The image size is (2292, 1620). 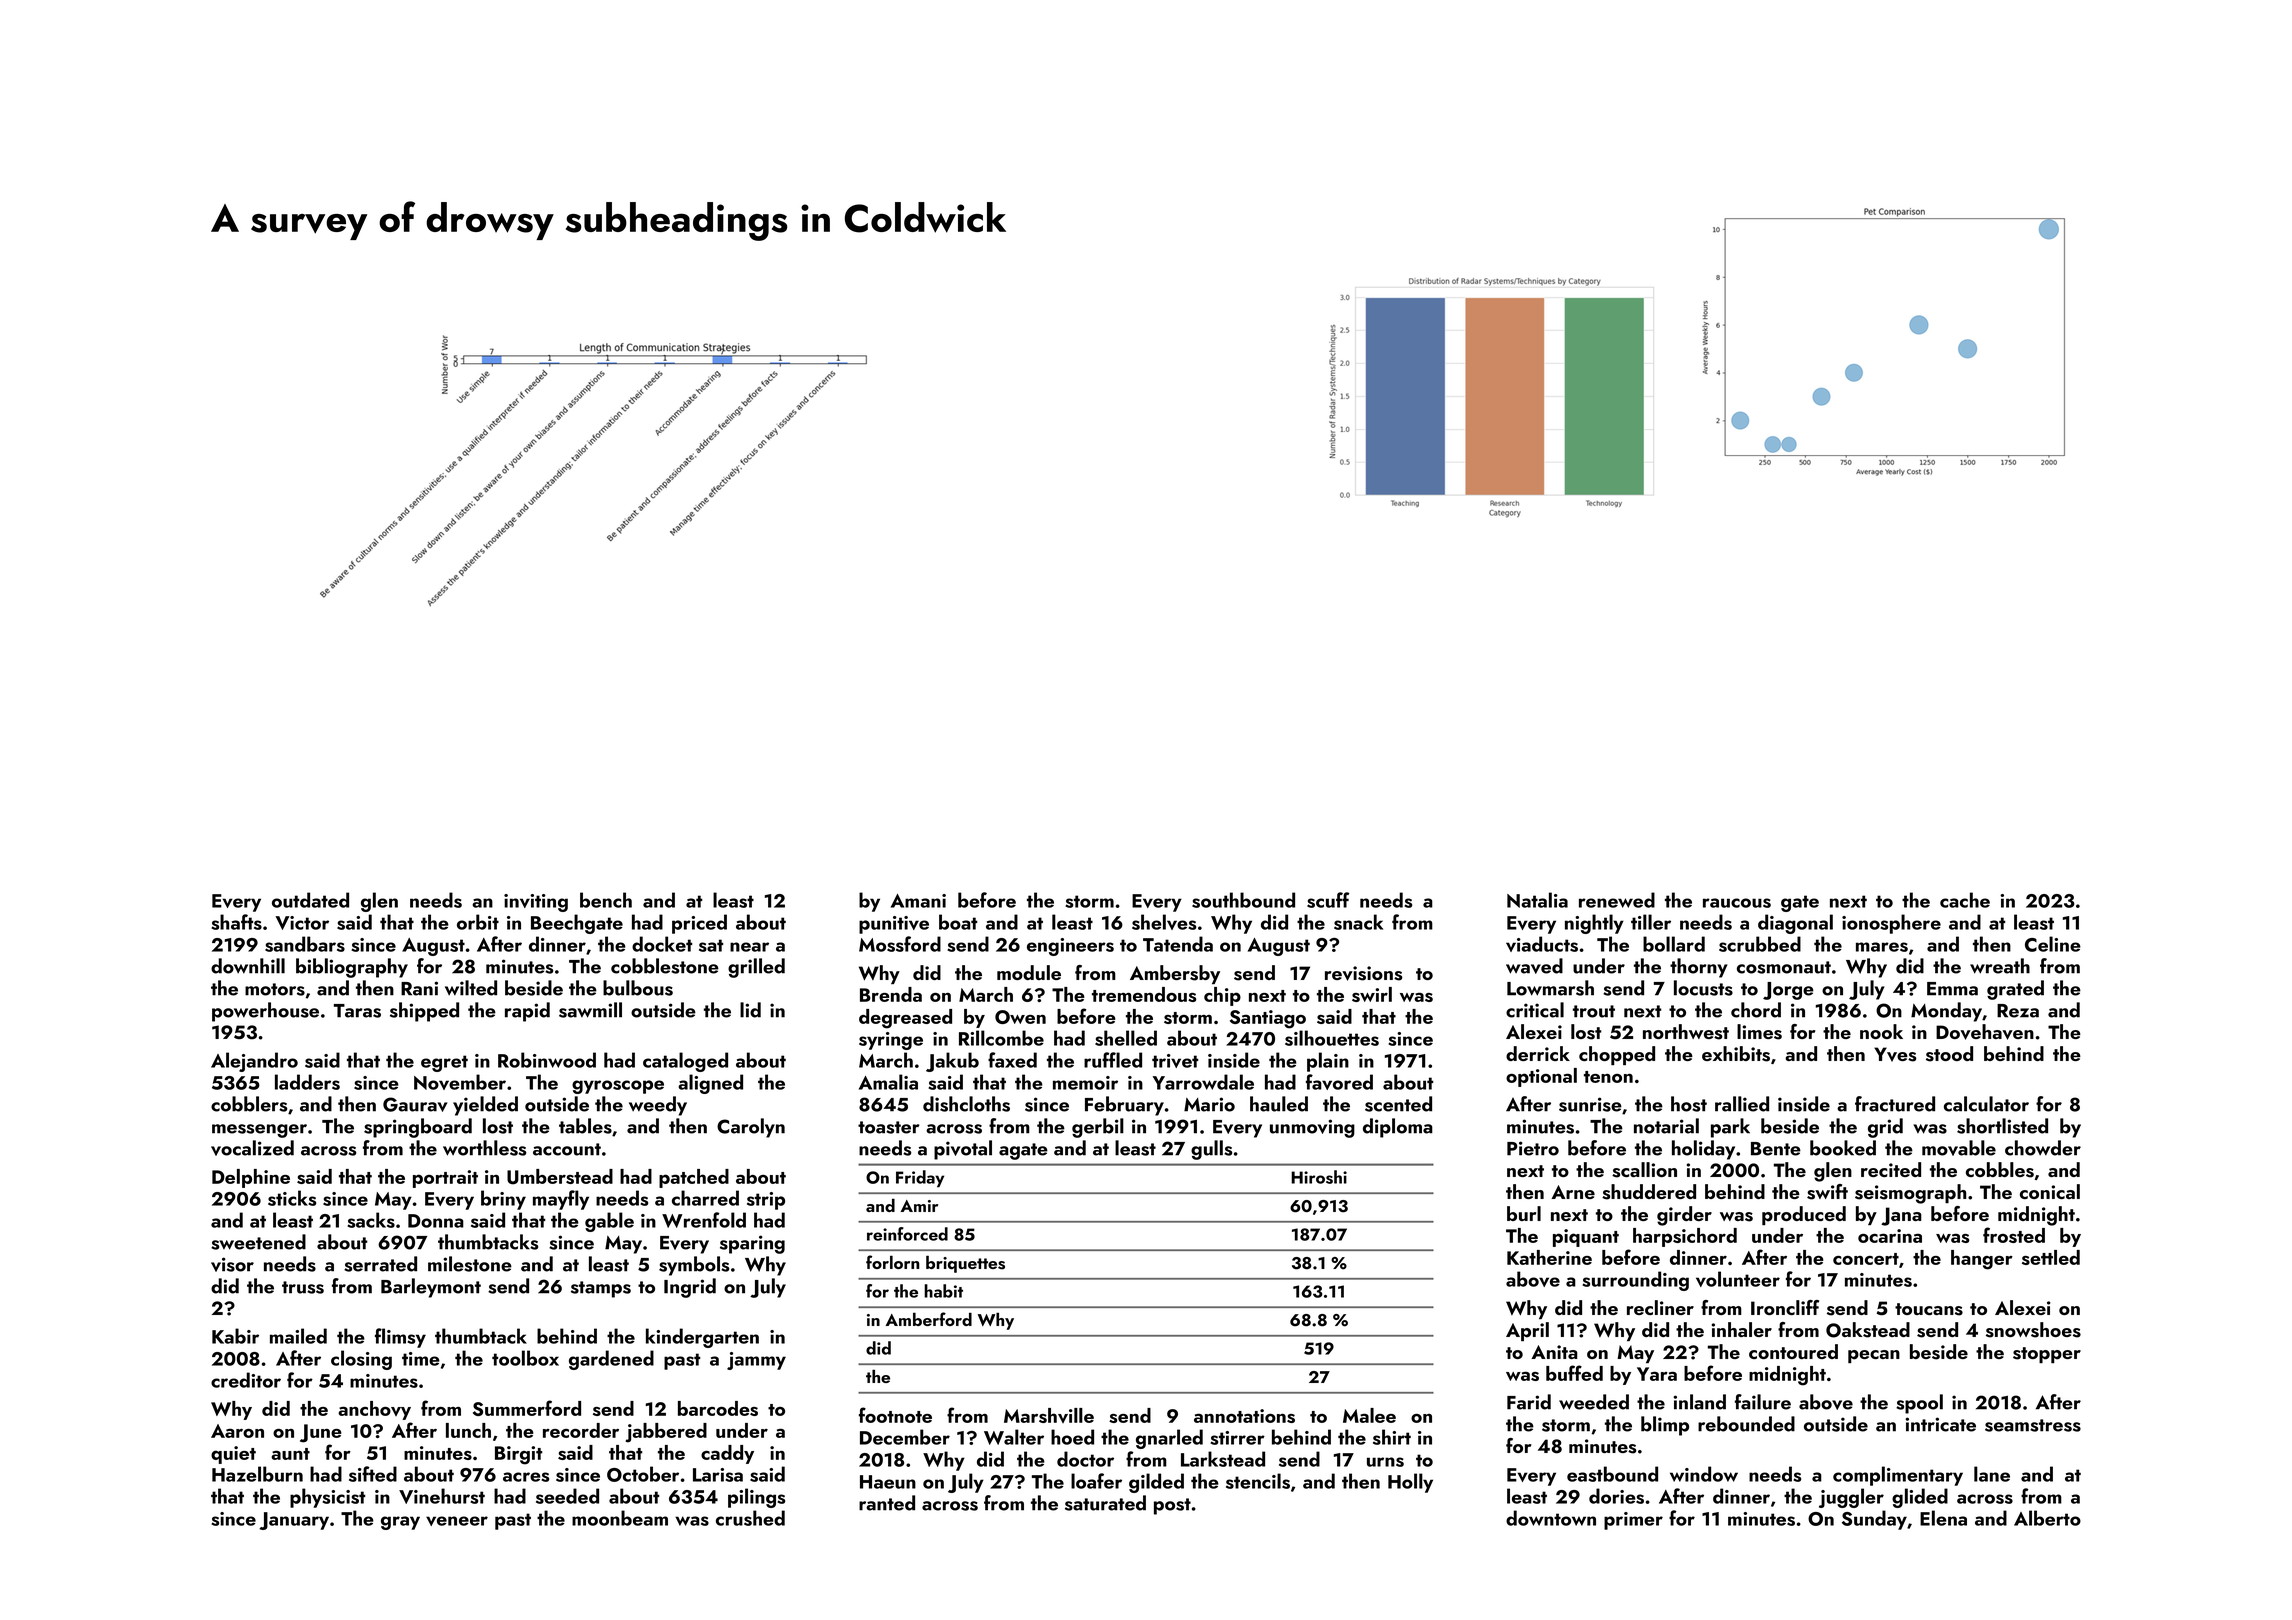 I want to click on moonbeam, so click(x=620, y=1518).
